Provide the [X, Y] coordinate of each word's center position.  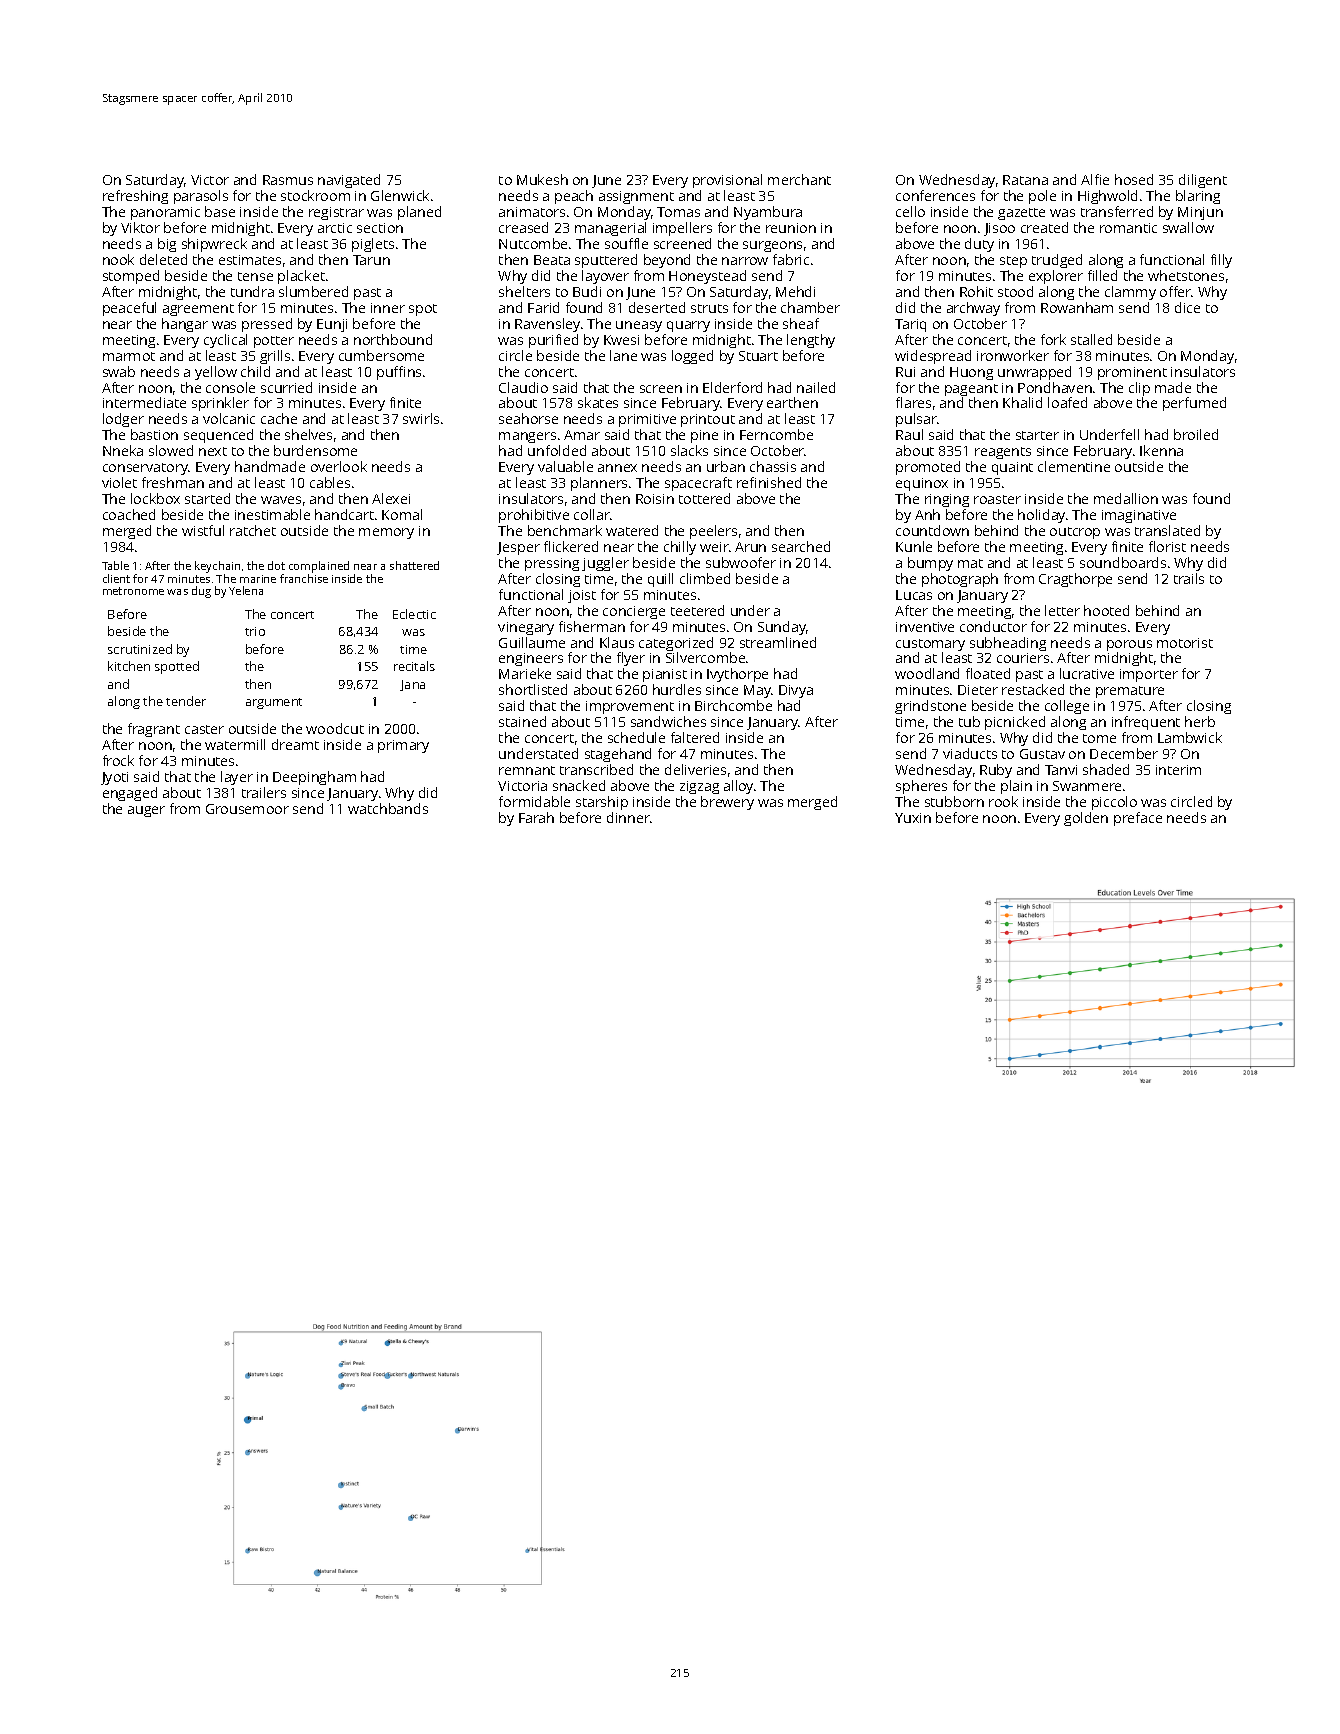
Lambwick [1190, 737]
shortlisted [533, 689]
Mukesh [542, 179]
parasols [201, 197]
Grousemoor [247, 809]
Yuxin [913, 818]
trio [255, 631]
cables [330, 482]
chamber [810, 307]
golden [1086, 819]
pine [704, 436]
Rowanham [1077, 307]
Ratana [1025, 180]
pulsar [916, 420]
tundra [252, 291]
